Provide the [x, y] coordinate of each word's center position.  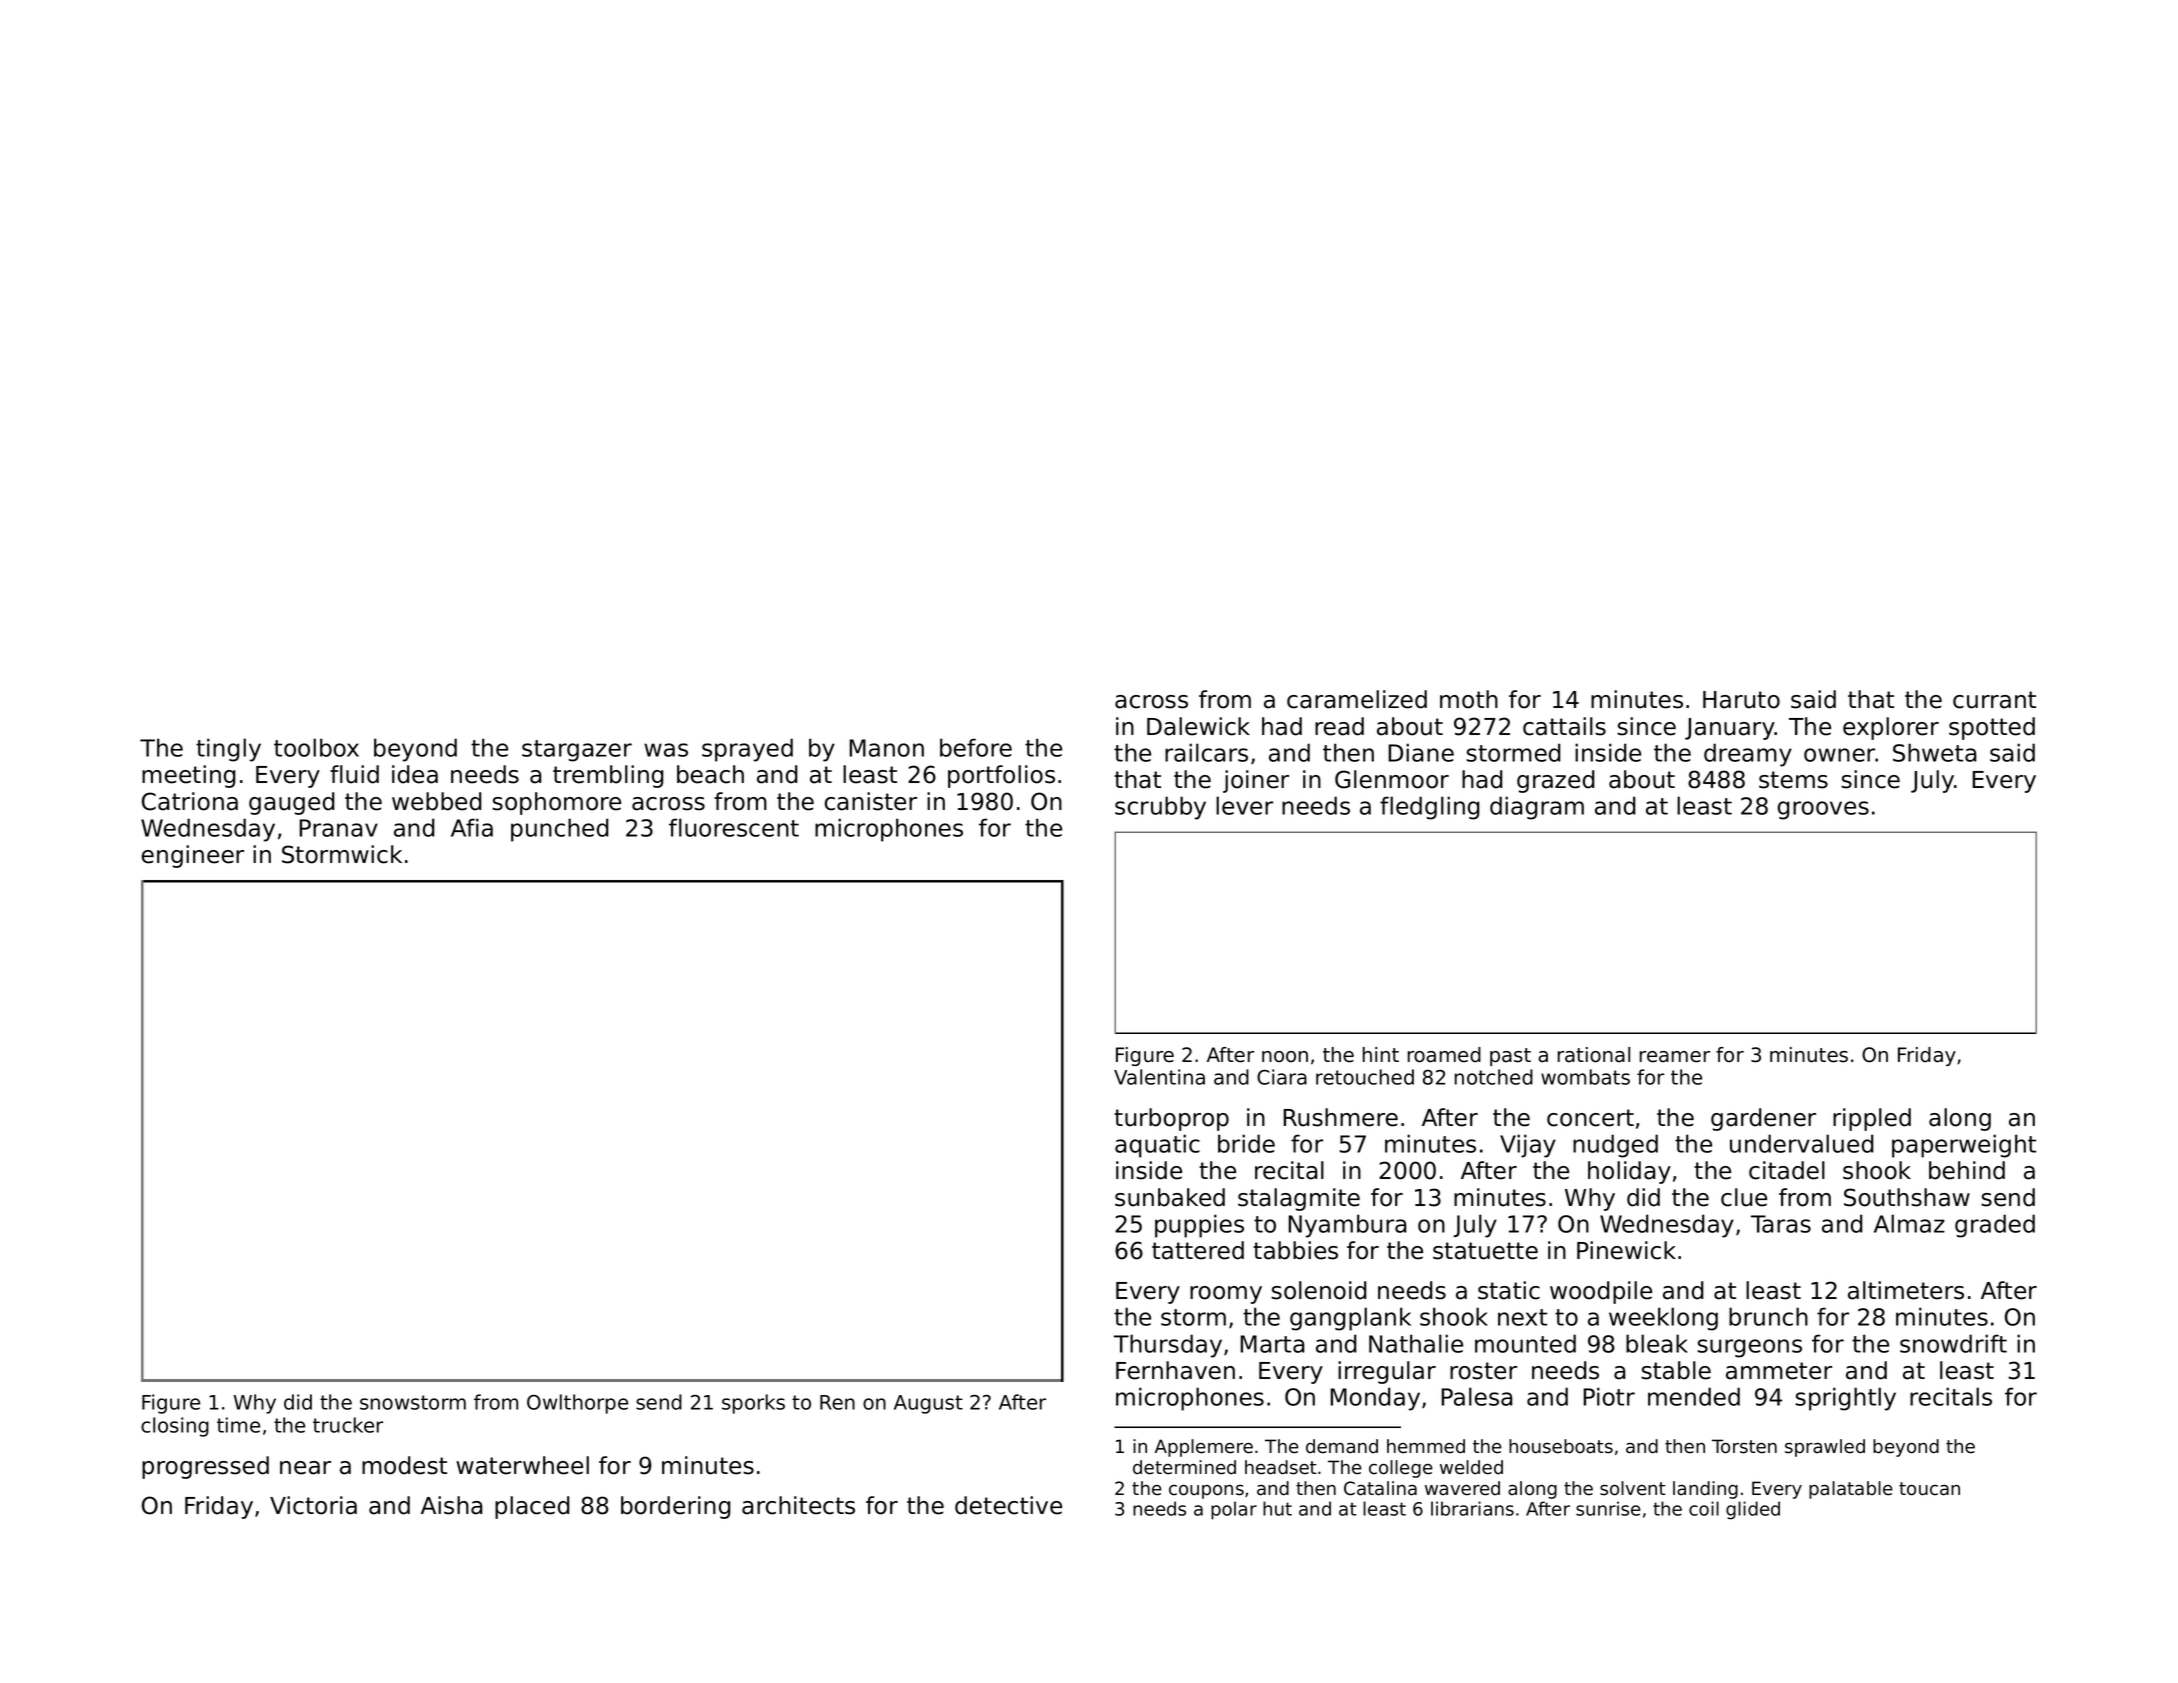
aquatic [1157, 1146]
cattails [1564, 726]
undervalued [1802, 1143]
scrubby [1160, 808]
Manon [886, 748]
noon [1285, 1057]
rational [1594, 1055]
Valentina [1159, 1077]
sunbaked [1170, 1197]
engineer [193, 856]
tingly [228, 750]
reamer [1675, 1057]
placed [532, 1507]
